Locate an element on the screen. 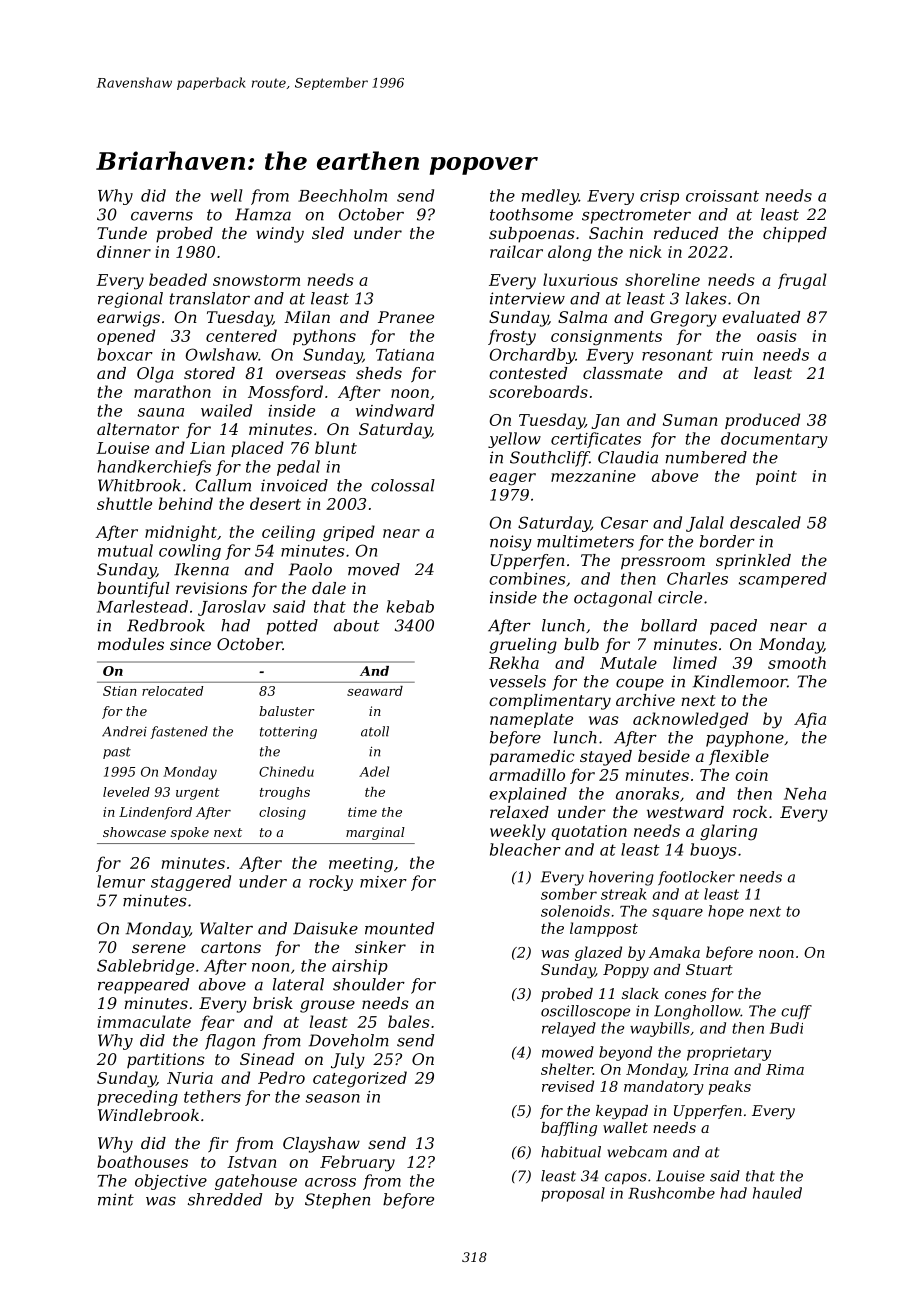 The image size is (924, 1311). croissant is located at coordinates (722, 196).
